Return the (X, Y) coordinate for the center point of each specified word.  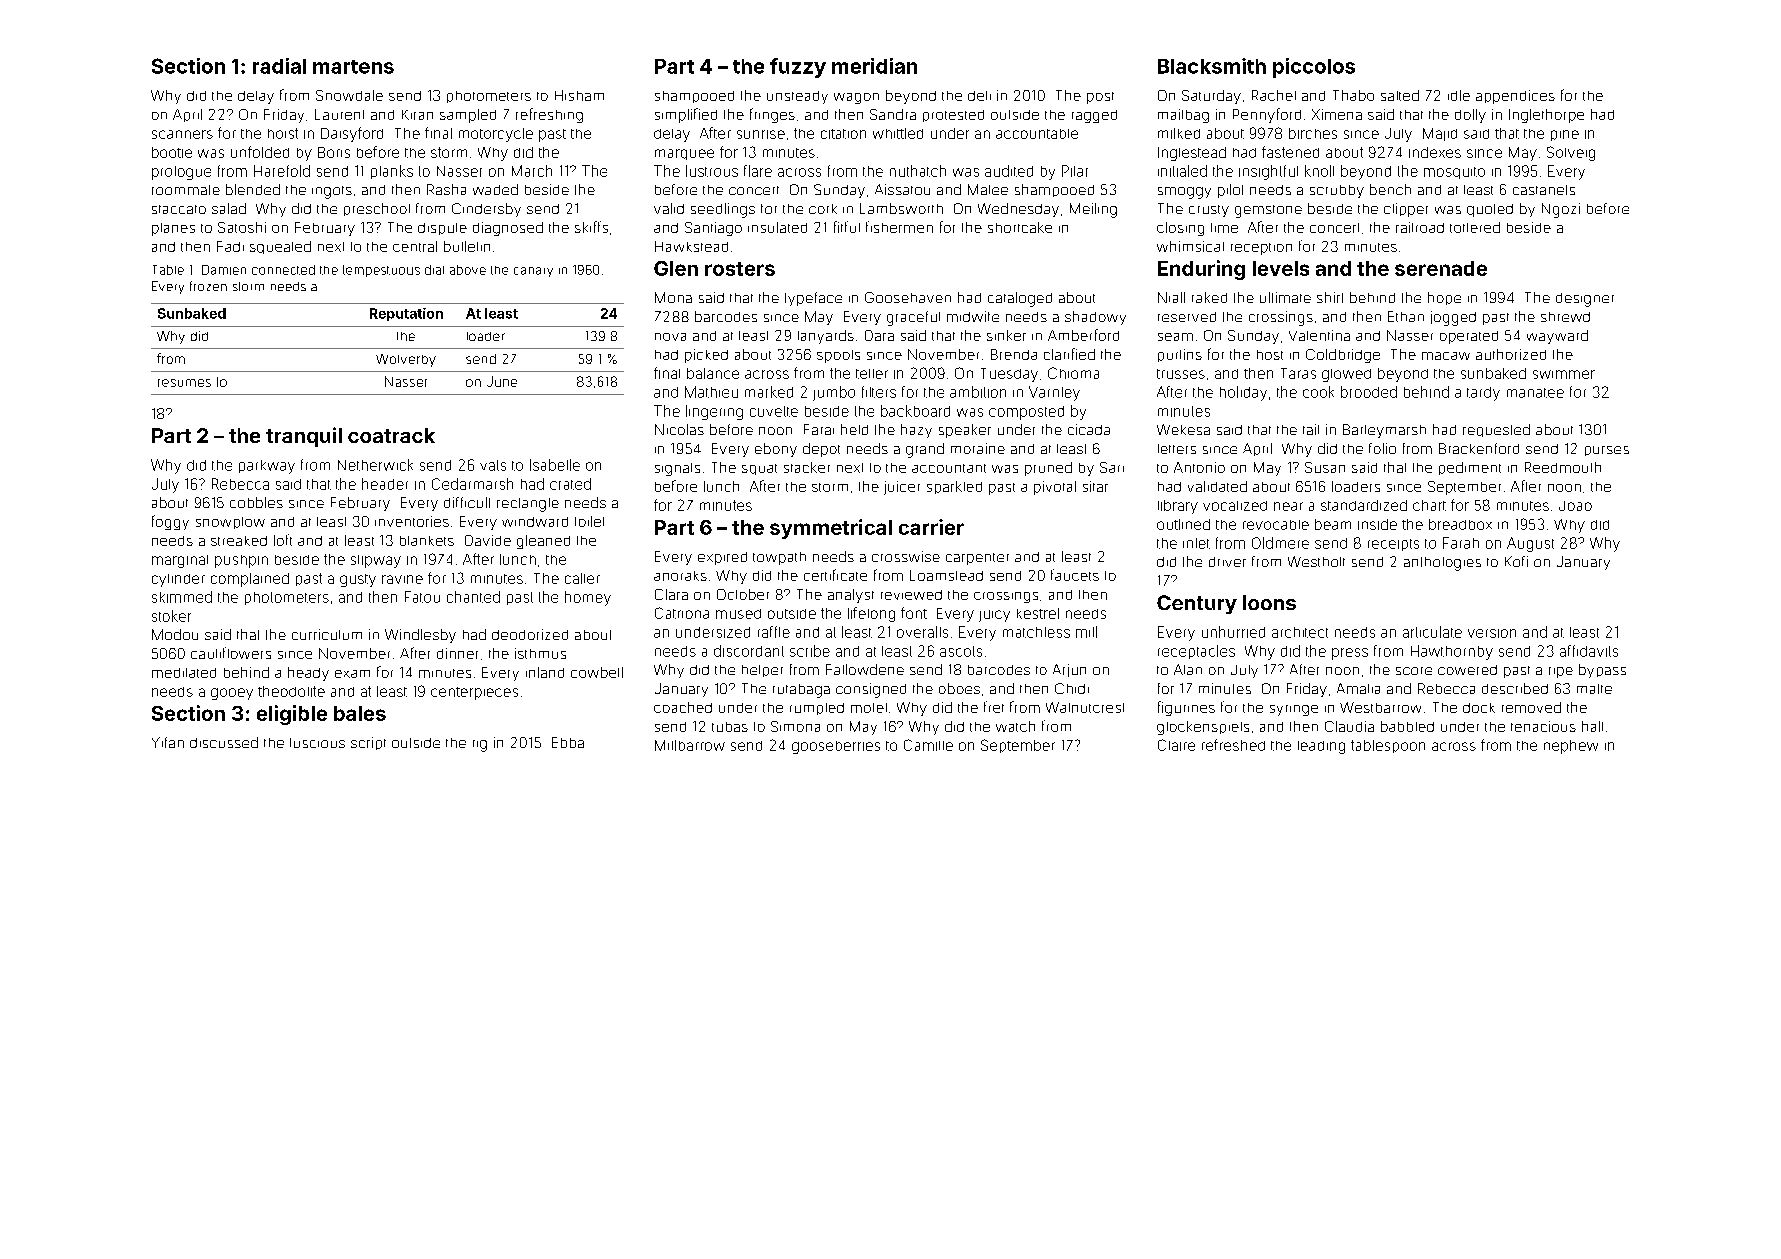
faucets (1075, 575)
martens (353, 67)
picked (706, 356)
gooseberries (836, 747)
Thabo (1353, 95)
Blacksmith (1212, 66)
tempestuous (381, 271)
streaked (239, 541)
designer (1585, 300)
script (368, 743)
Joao (1575, 506)
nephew (1571, 747)
